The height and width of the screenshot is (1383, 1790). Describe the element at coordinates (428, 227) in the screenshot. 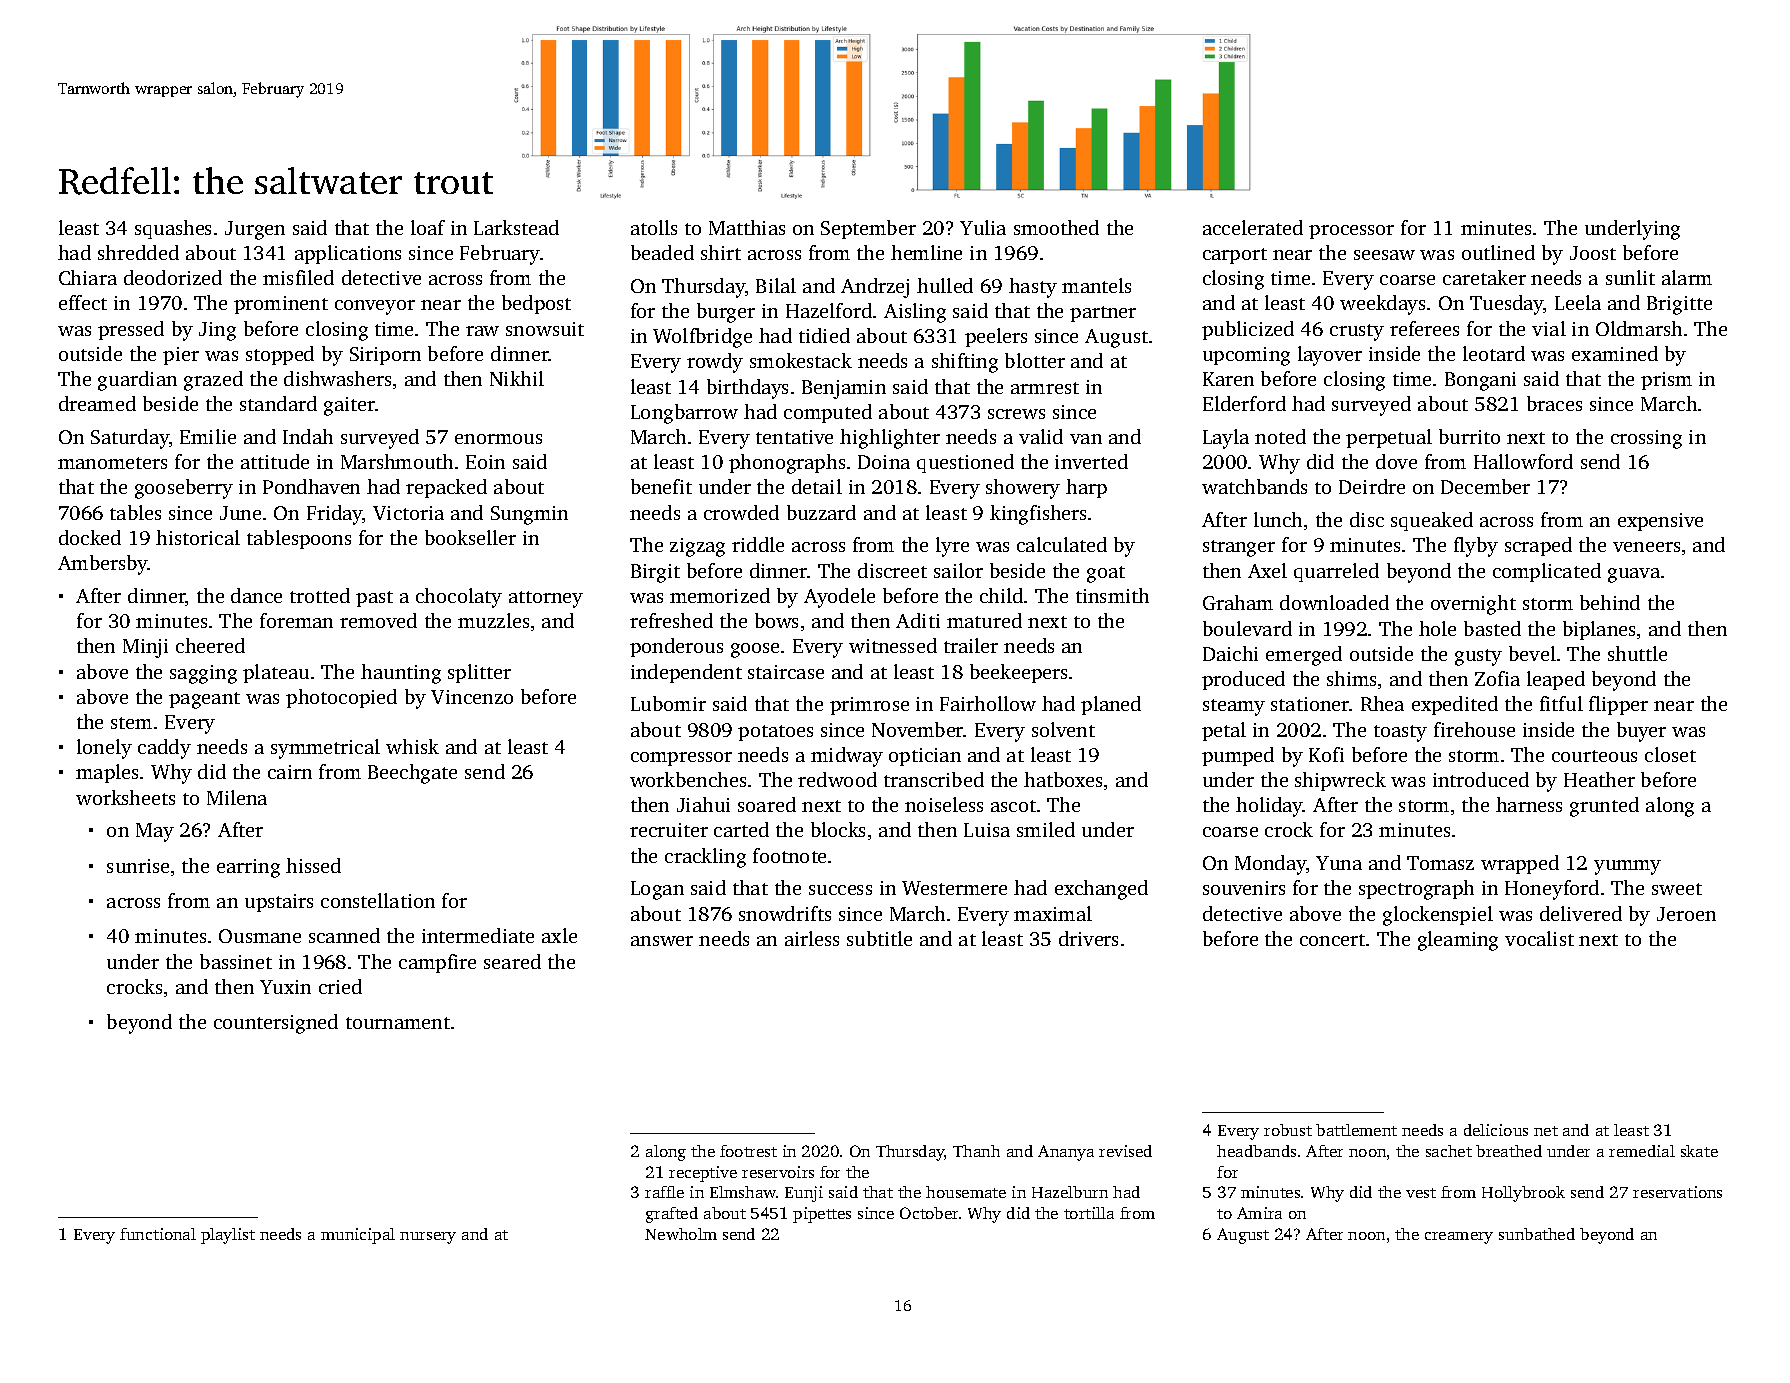

I see `loaf` at that location.
